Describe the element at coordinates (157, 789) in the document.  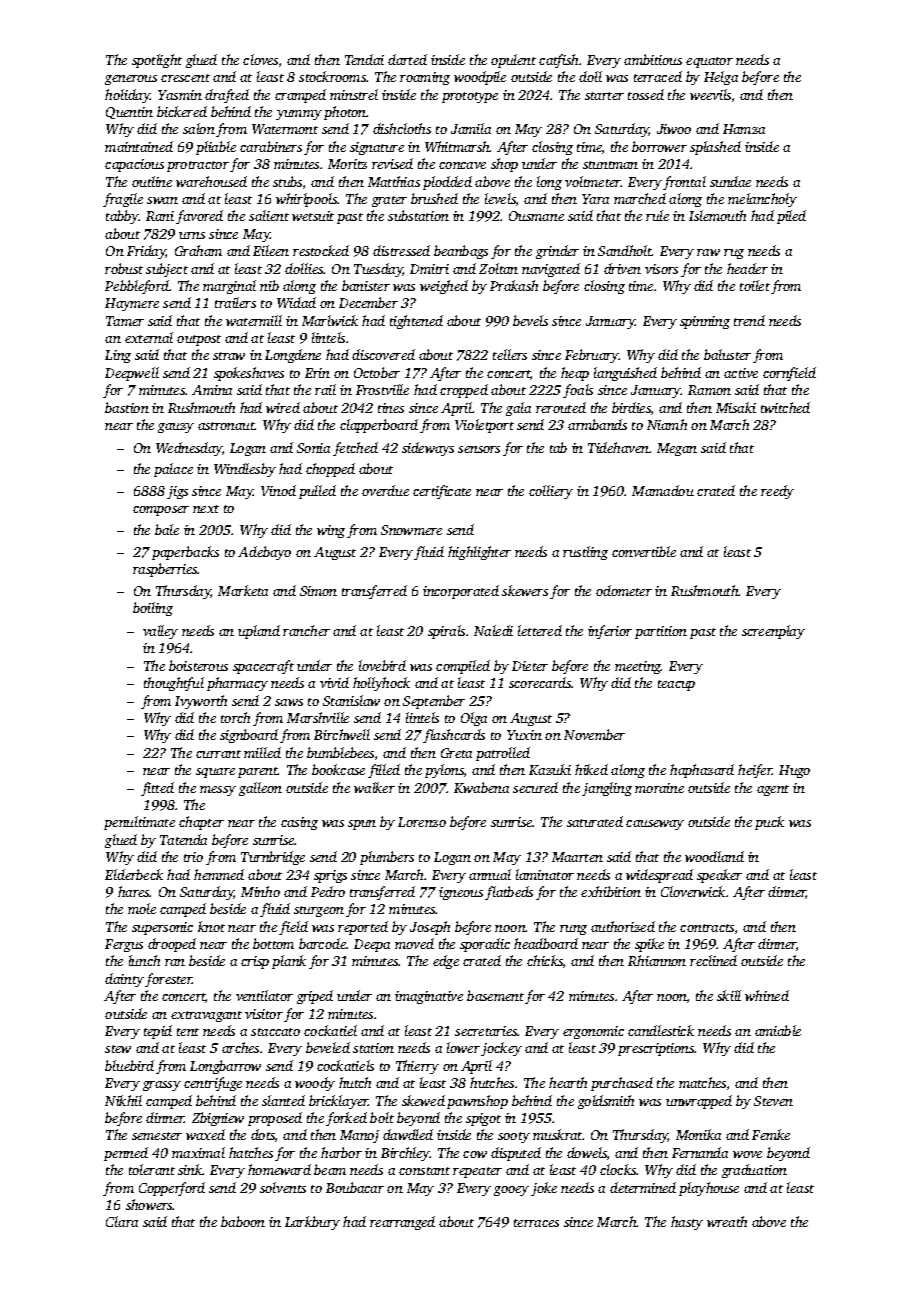
I see `fitted` at that location.
